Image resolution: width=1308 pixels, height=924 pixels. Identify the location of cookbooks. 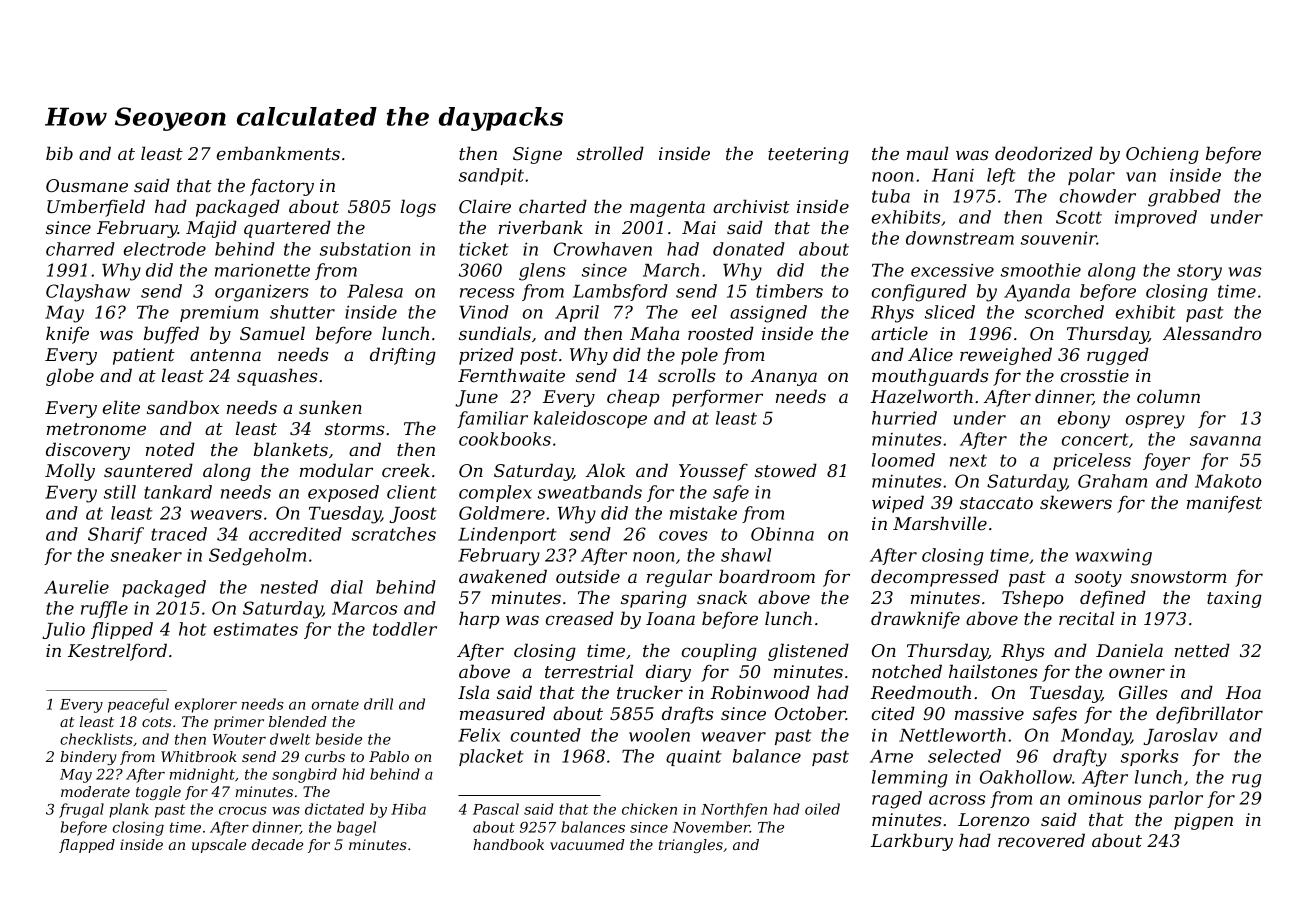
(505, 439).
